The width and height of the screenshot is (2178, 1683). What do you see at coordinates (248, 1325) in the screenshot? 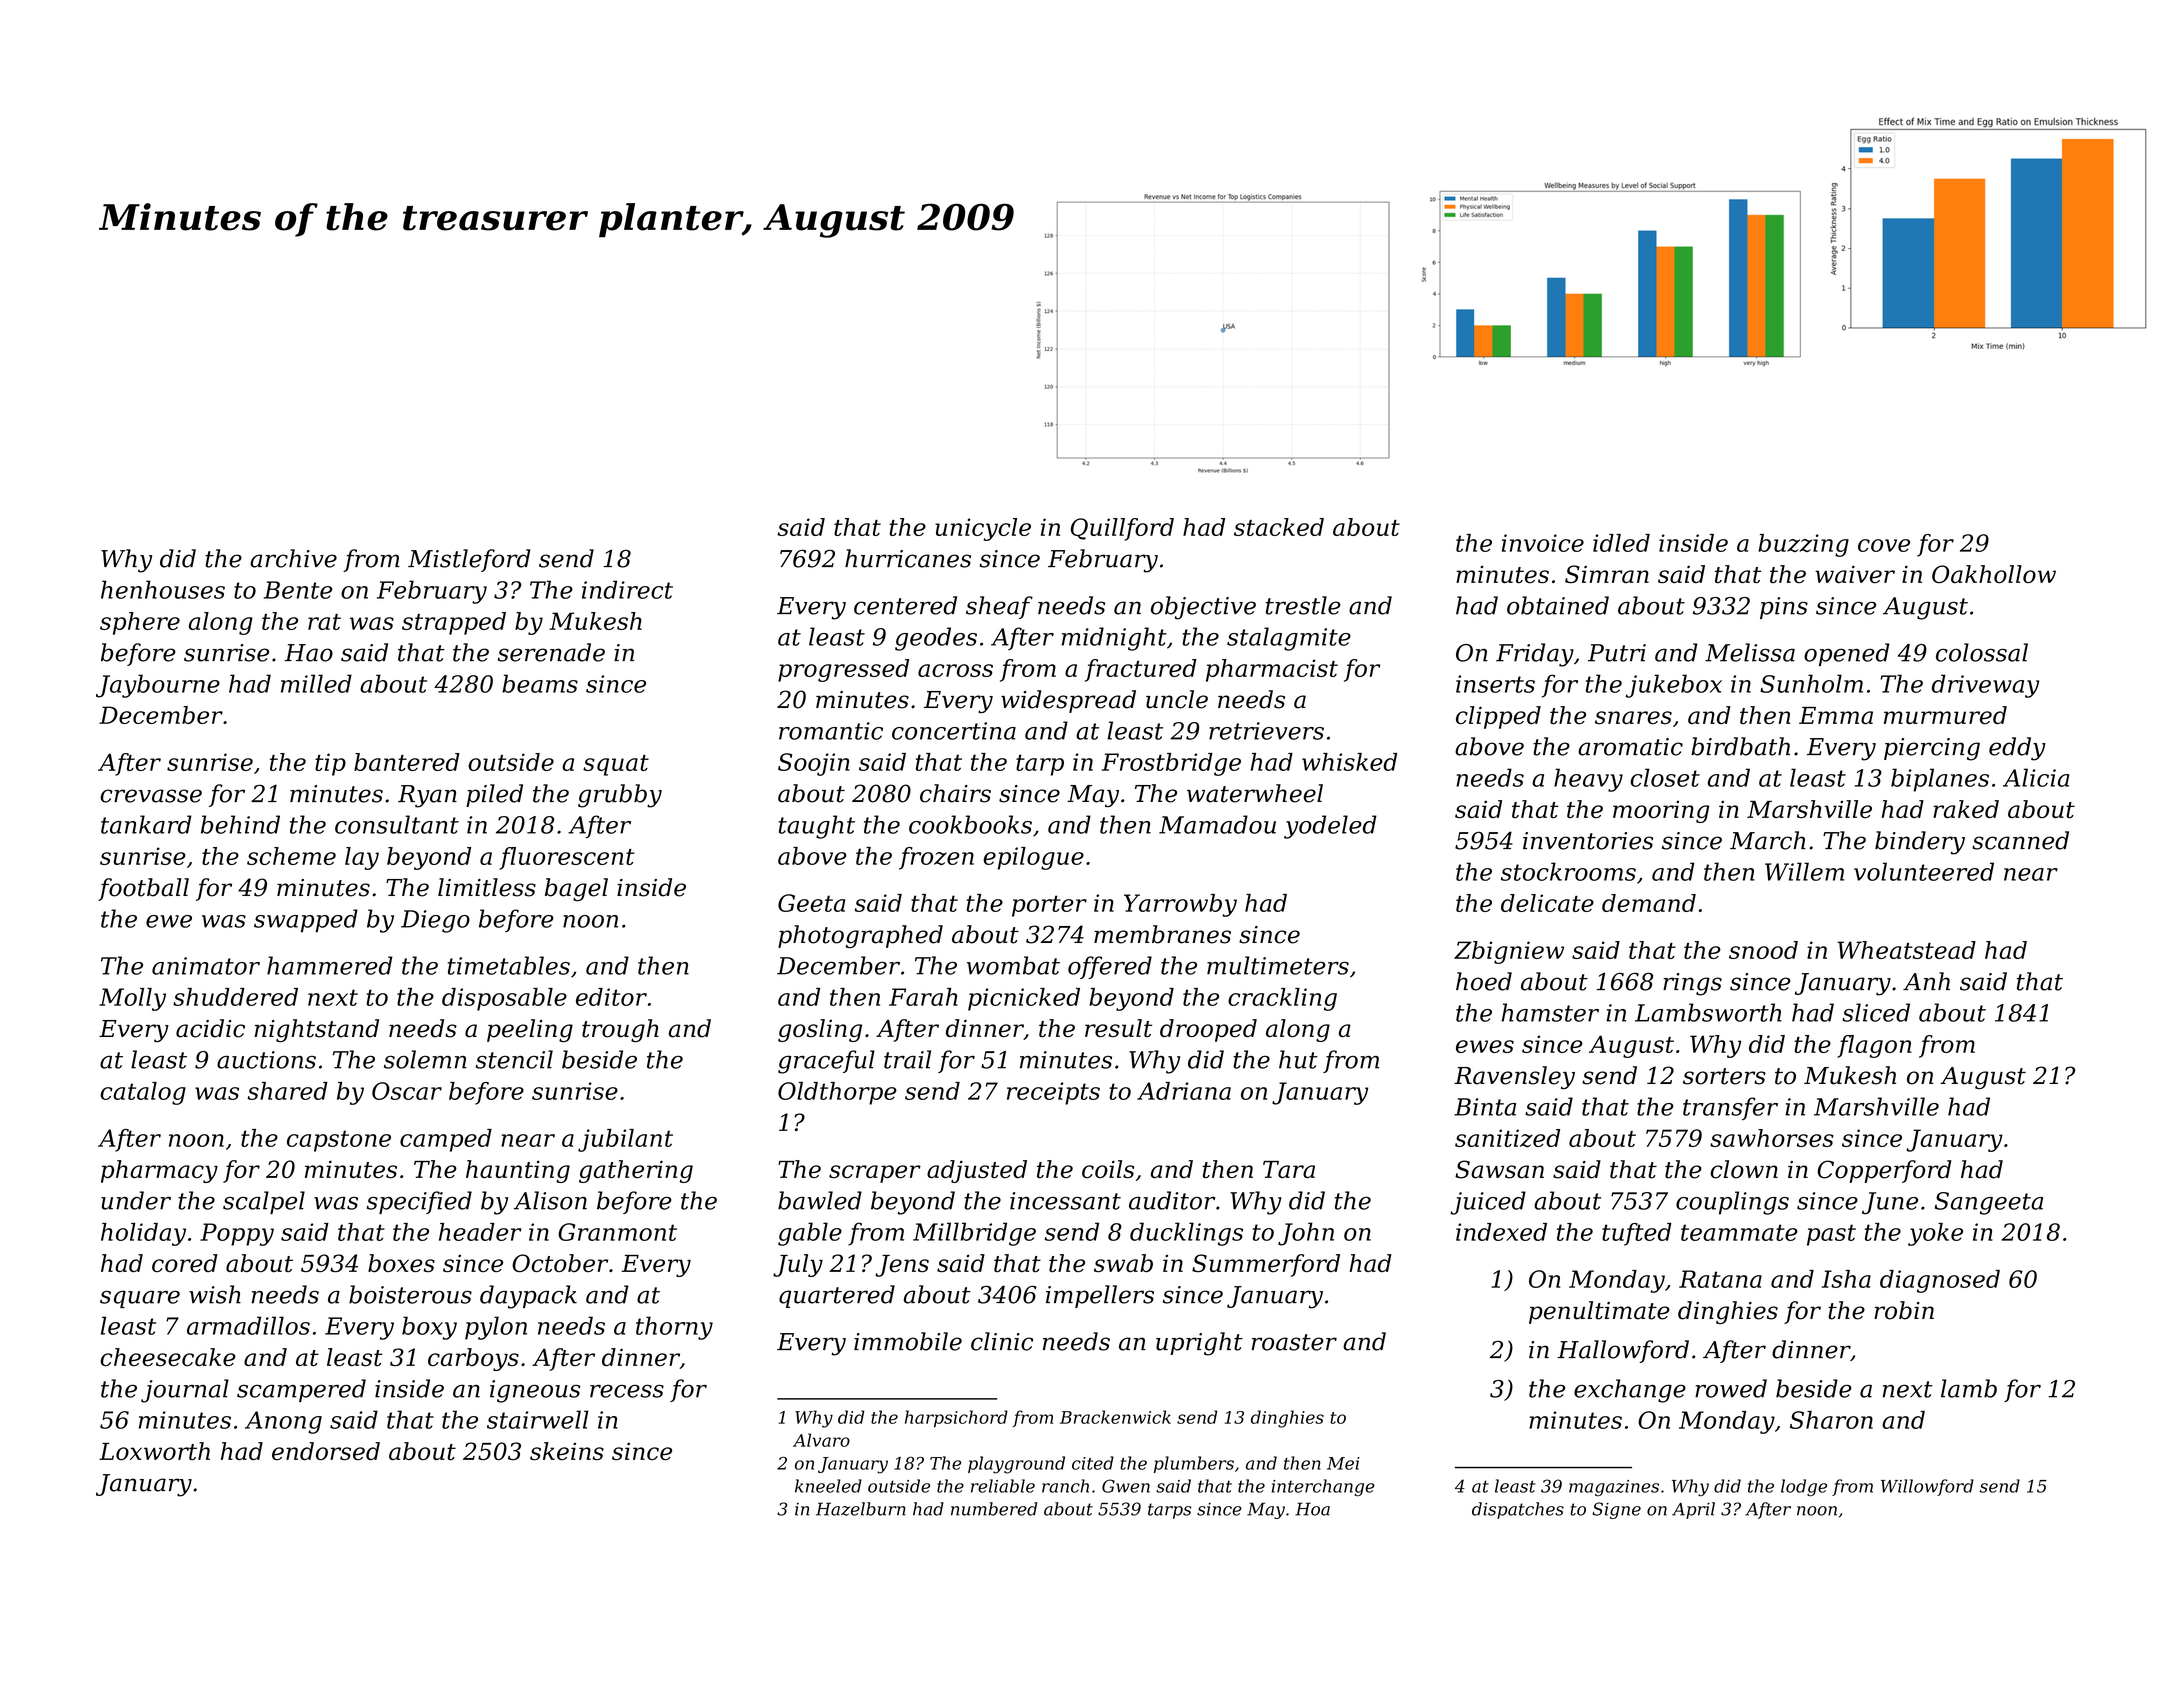
I see `armadillos` at bounding box center [248, 1325].
